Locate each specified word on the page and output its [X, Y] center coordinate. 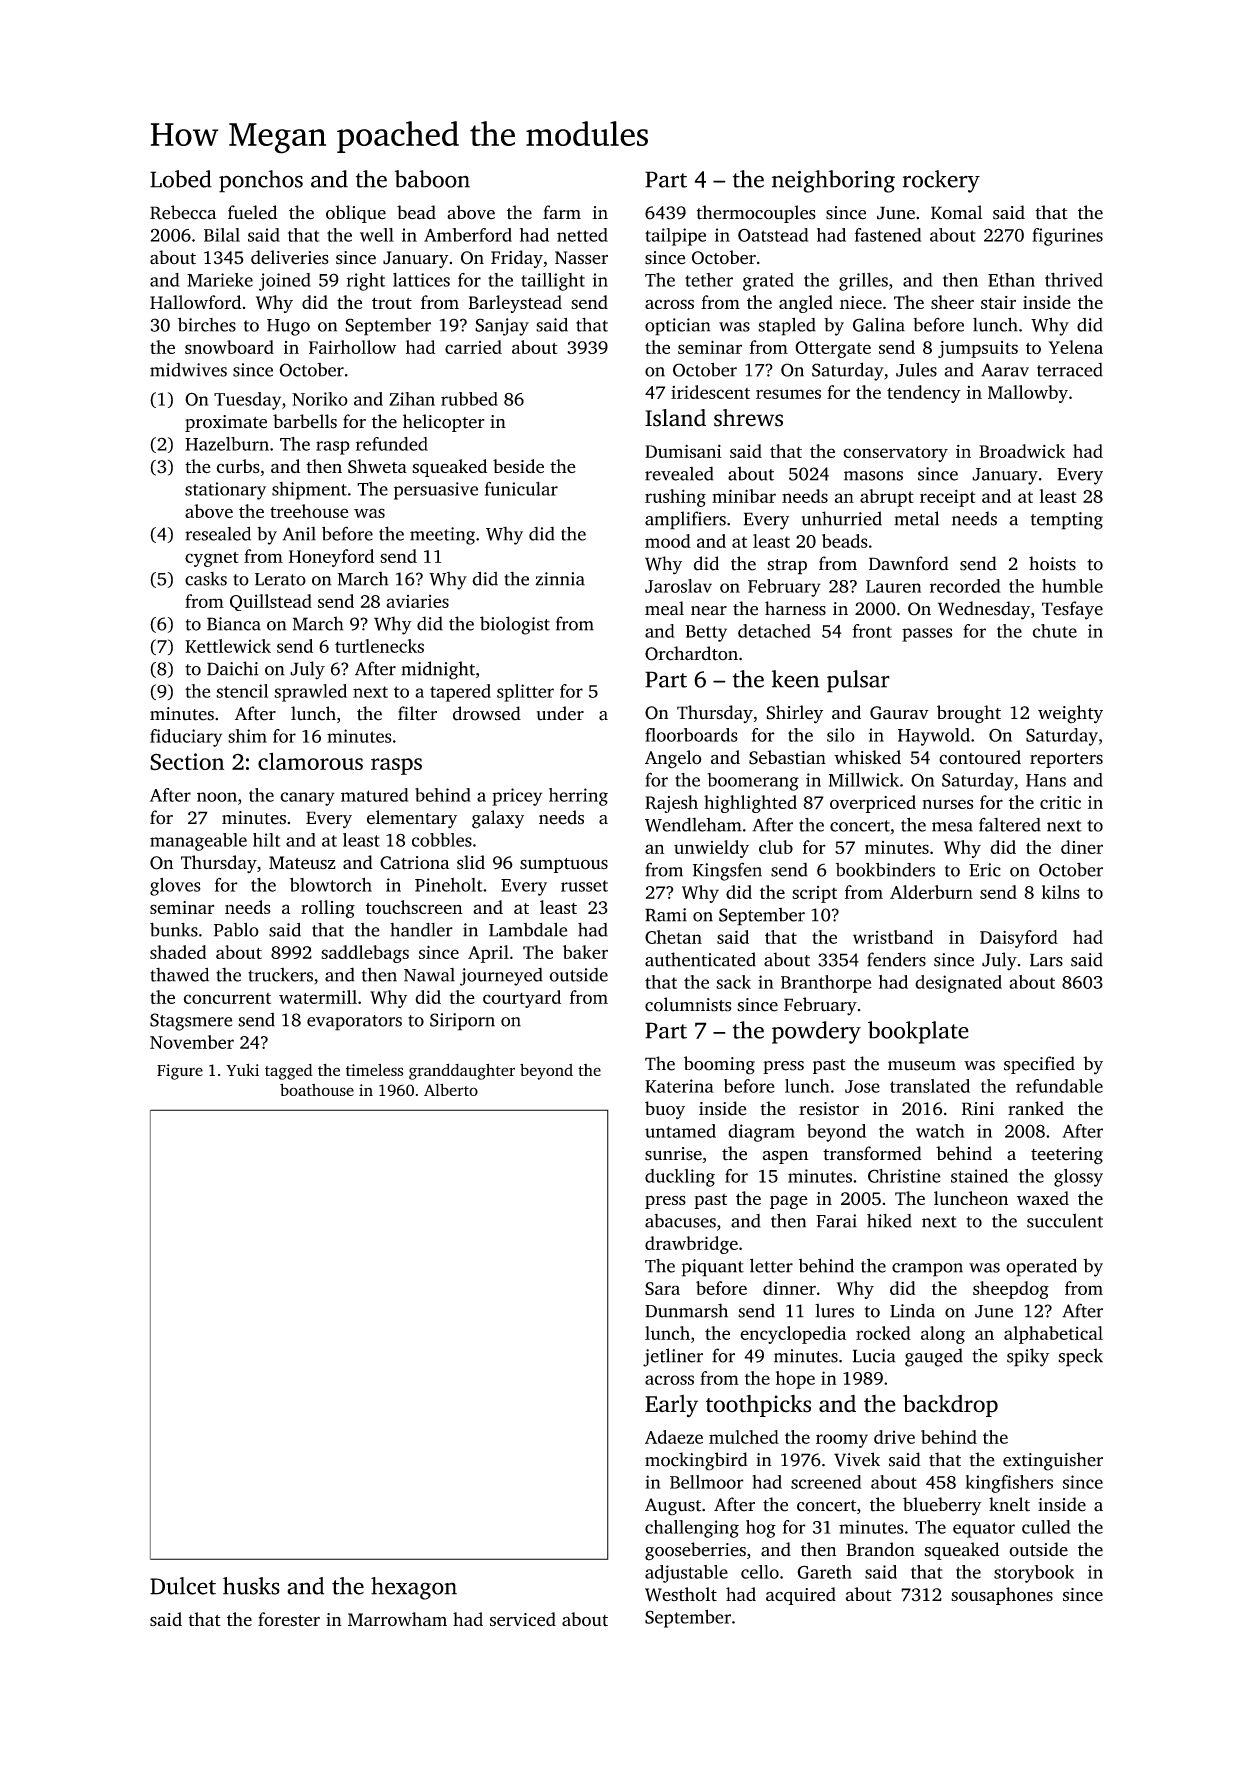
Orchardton [691, 653]
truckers [280, 975]
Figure [180, 1072]
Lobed [181, 179]
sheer [952, 302]
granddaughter [462, 1071]
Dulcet [183, 1586]
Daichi [233, 668]
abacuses [680, 1221]
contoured [980, 757]
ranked [1036, 1108]
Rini [978, 1109]
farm [562, 212]
